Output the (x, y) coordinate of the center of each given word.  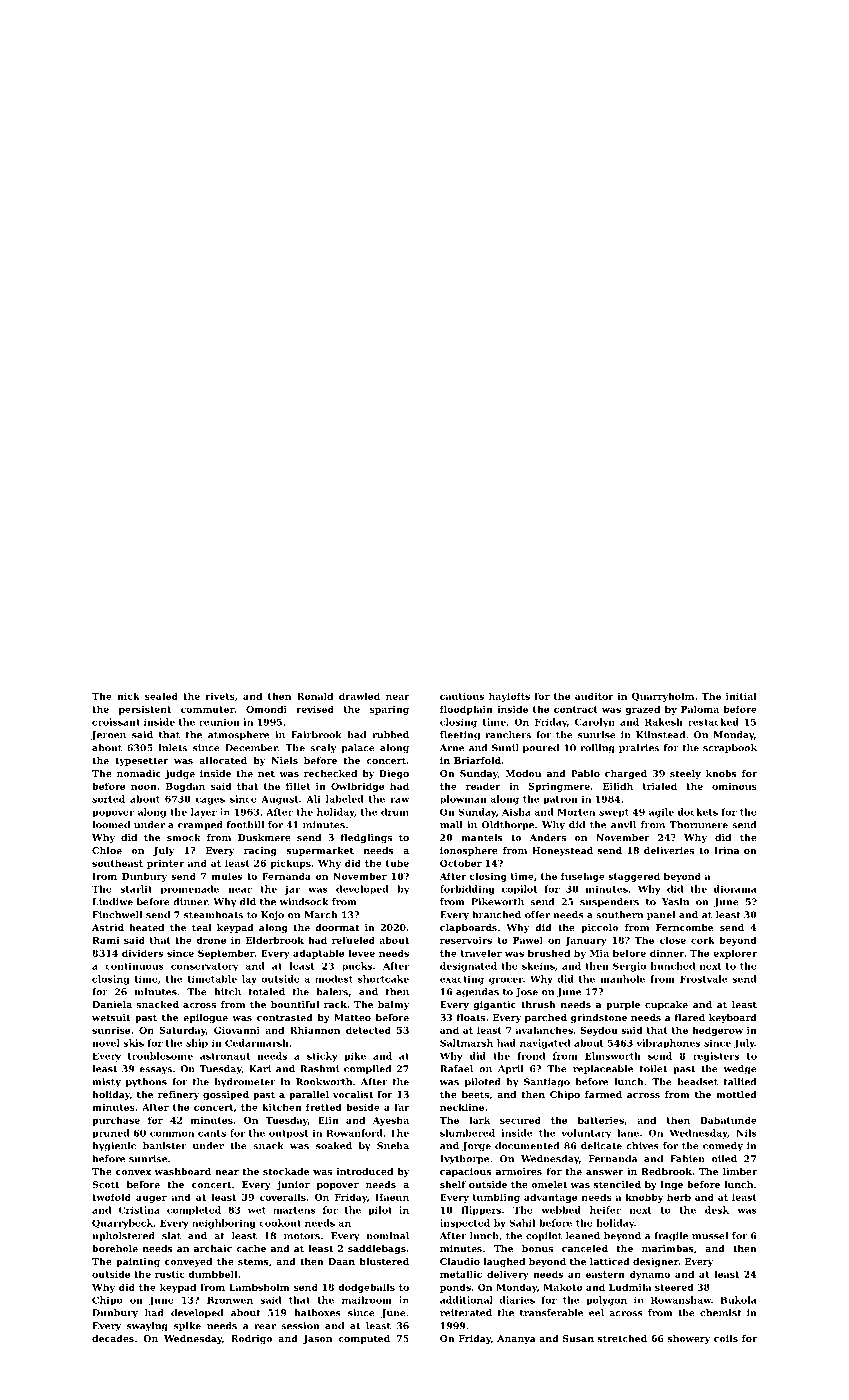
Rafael (456, 1069)
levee (362, 953)
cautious (462, 696)
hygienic (114, 1147)
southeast (117, 863)
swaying (147, 1327)
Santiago (547, 1083)
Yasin (675, 902)
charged (626, 774)
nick (128, 696)
